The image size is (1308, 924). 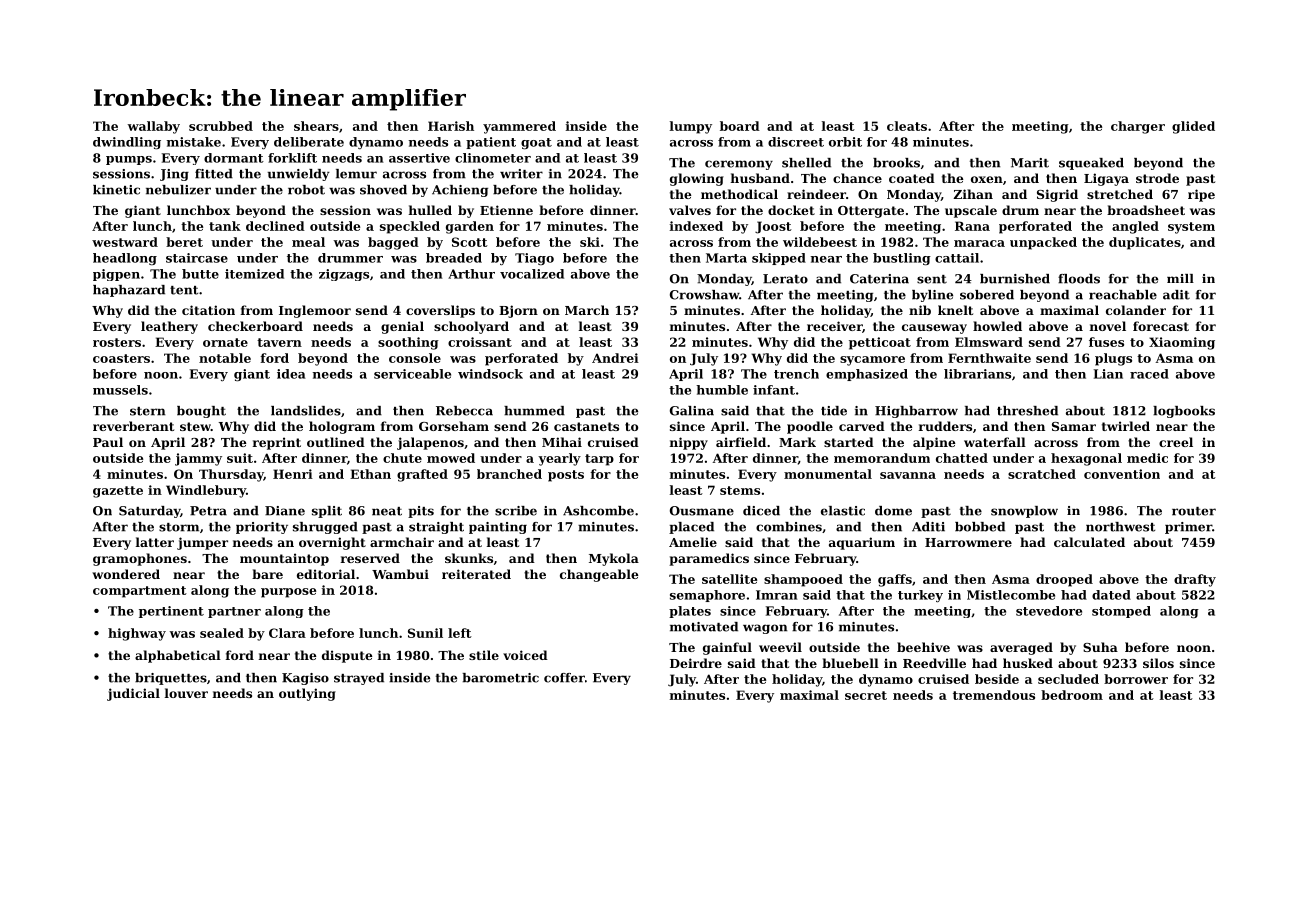 I want to click on secret, so click(x=866, y=695).
